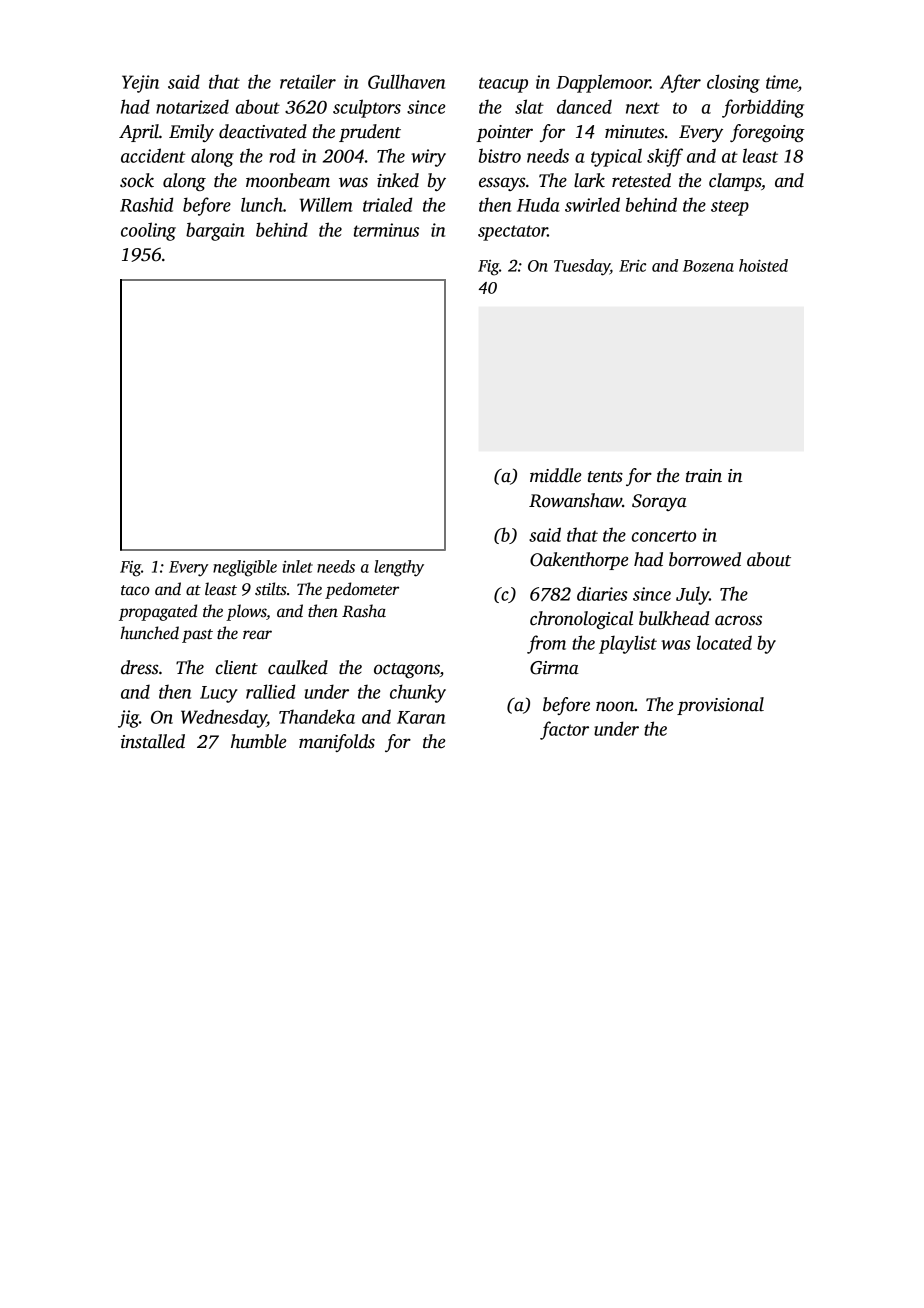  I want to click on danced, so click(584, 106).
